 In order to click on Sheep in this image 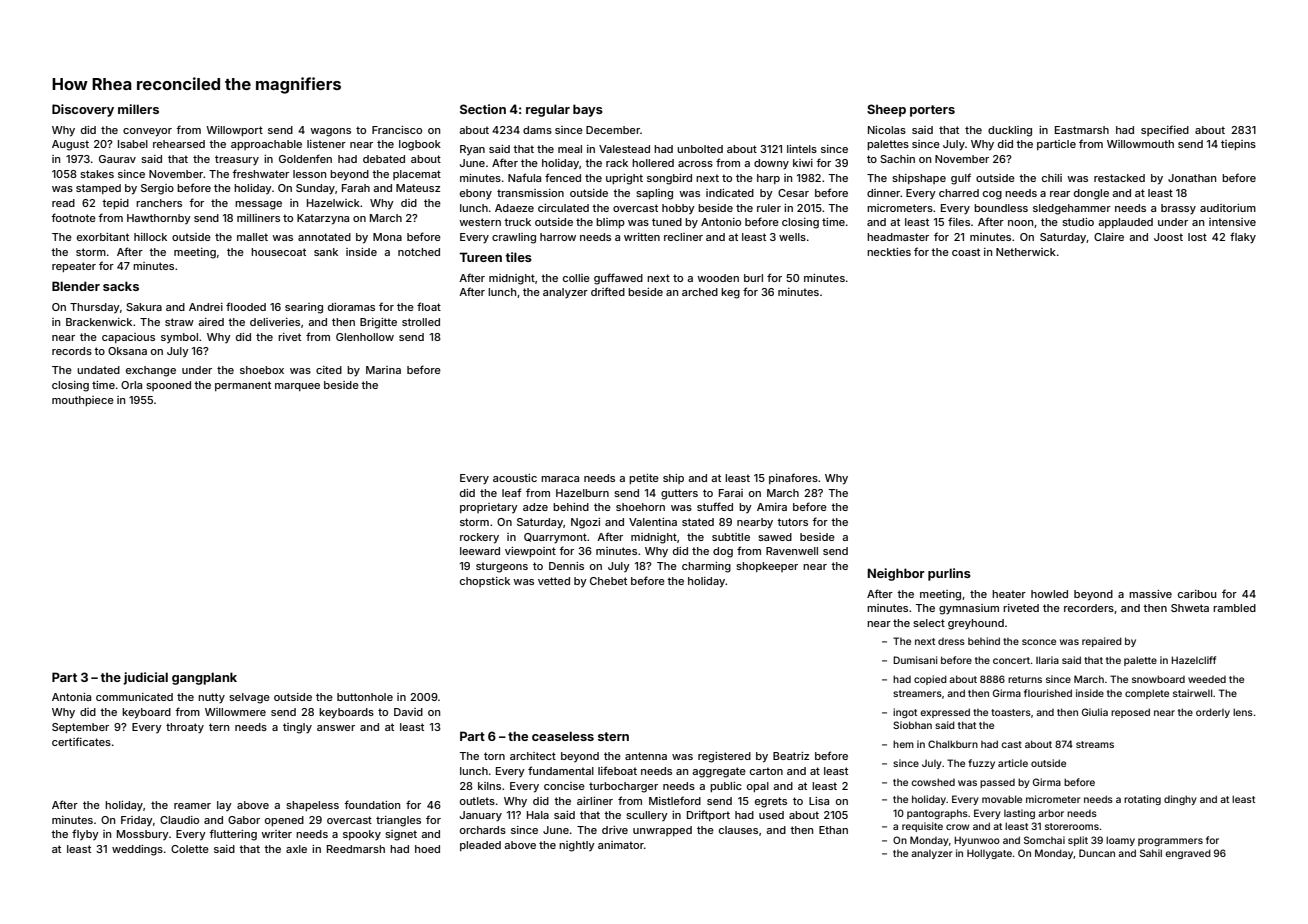, I will do `click(886, 110)`.
